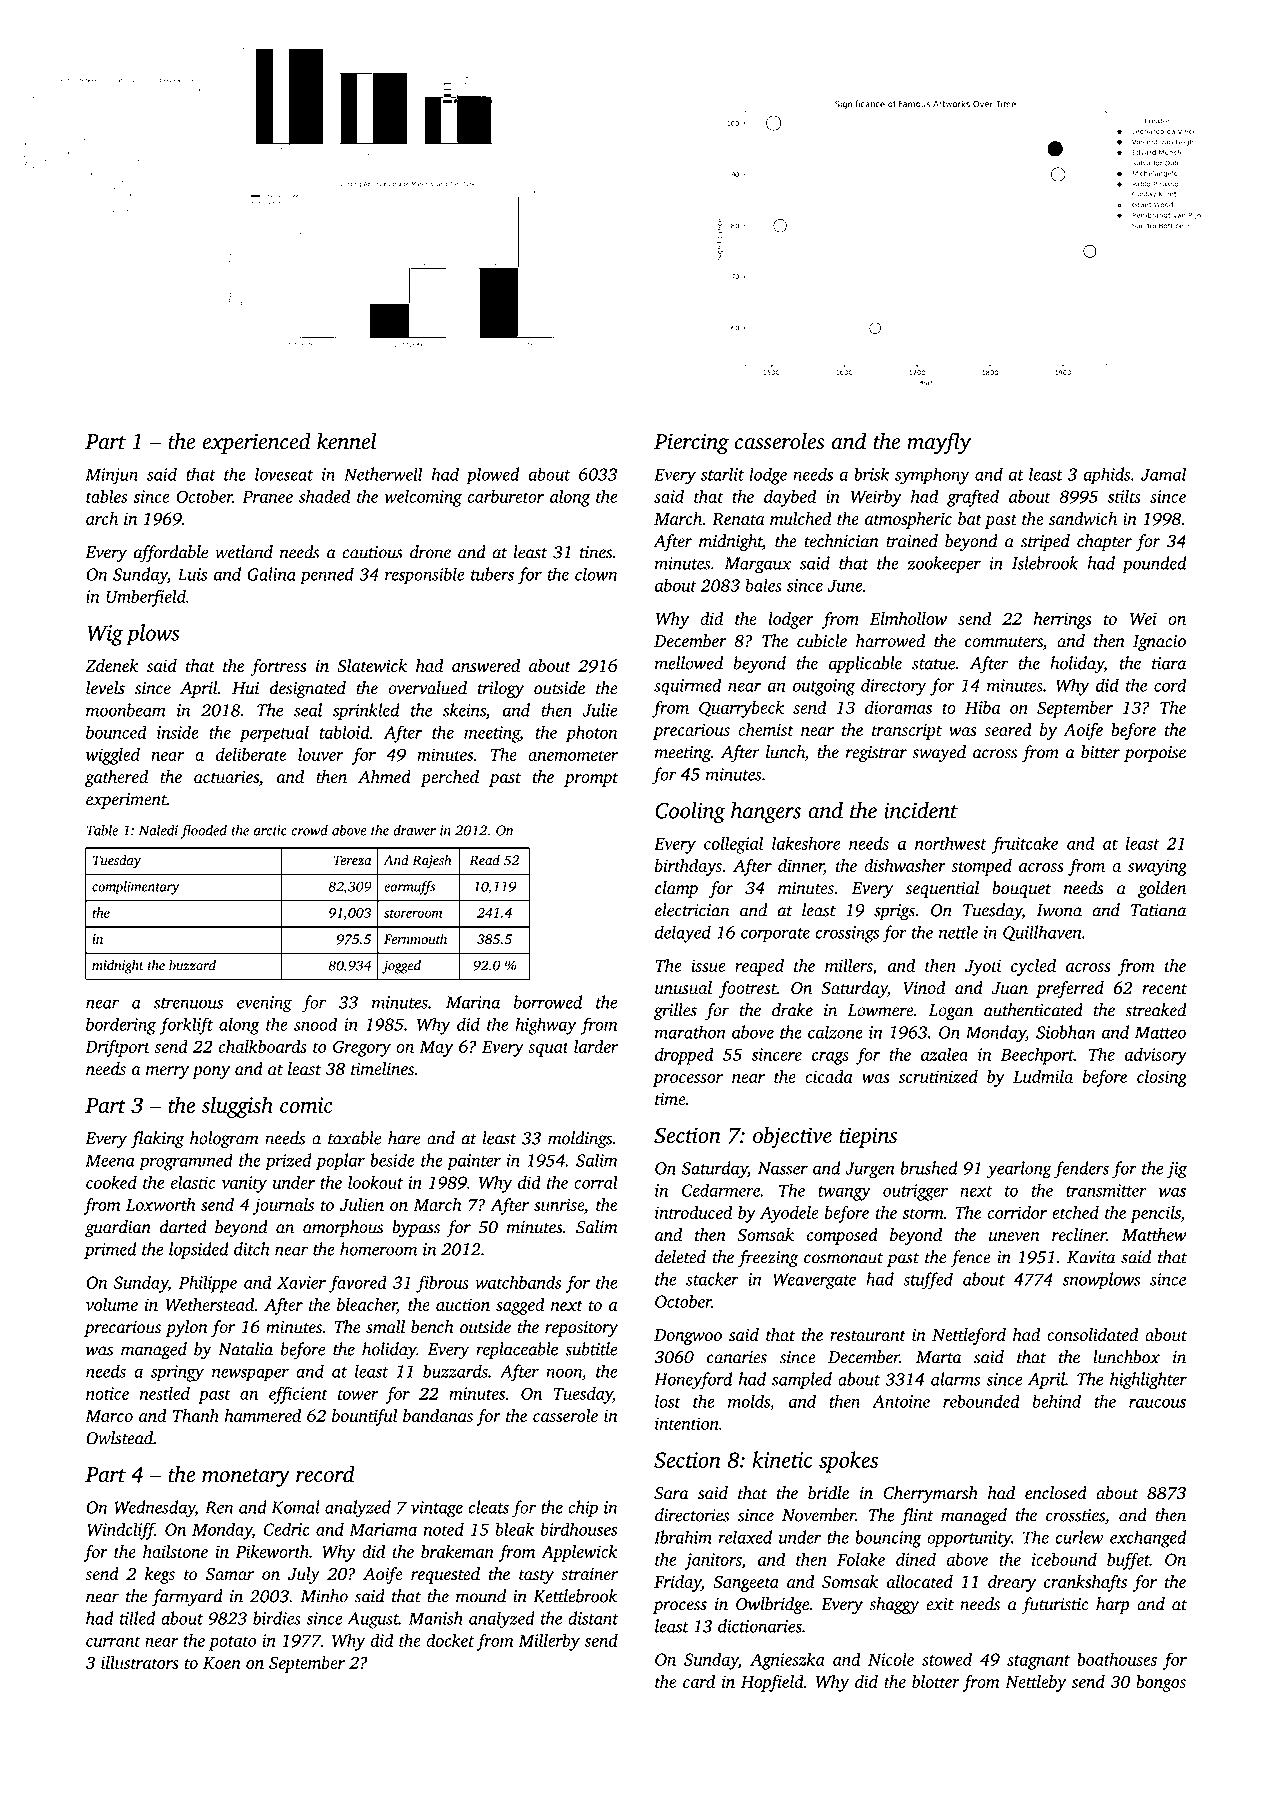 The image size is (1272, 1799). Describe the element at coordinates (414, 830) in the page. I see `drawer` at that location.
